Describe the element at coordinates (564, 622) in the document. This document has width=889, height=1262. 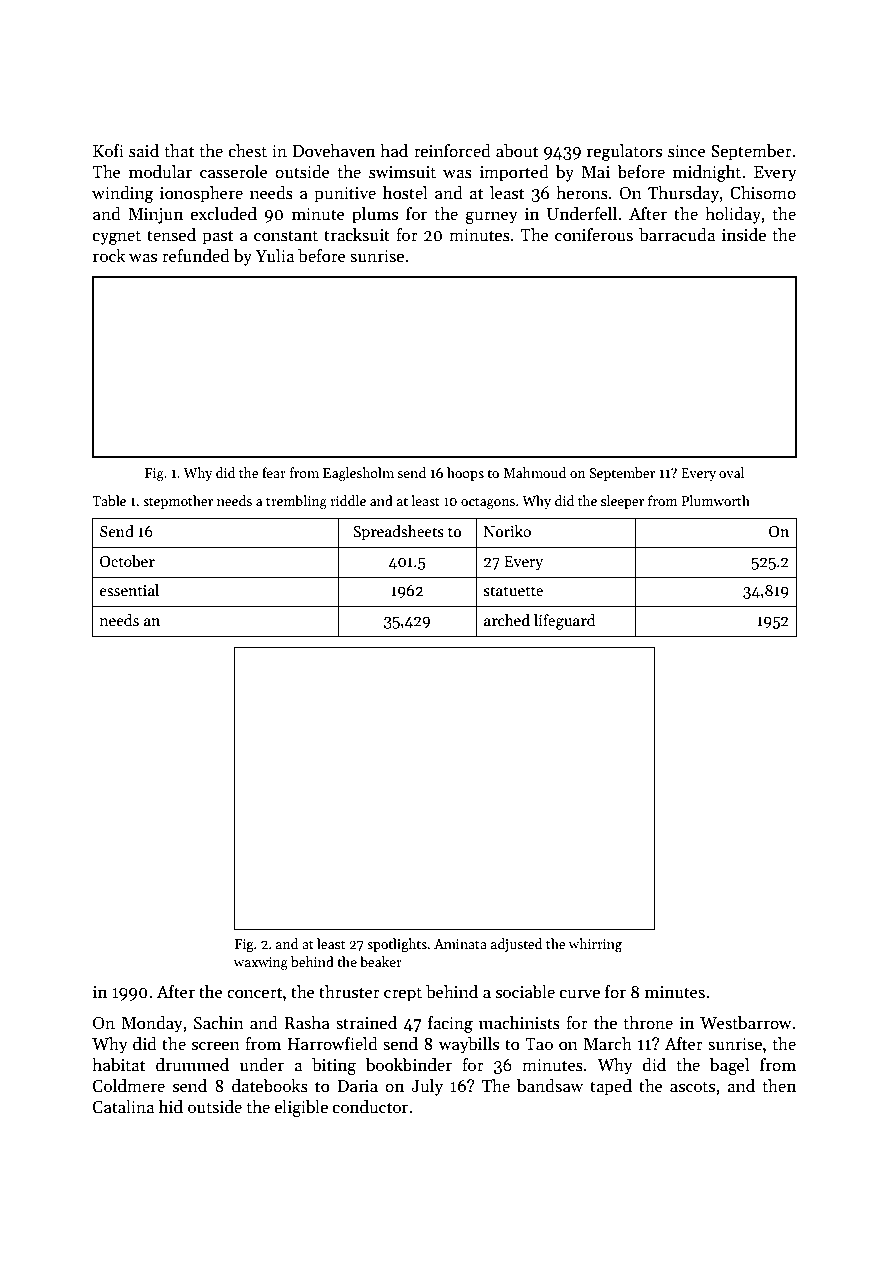
I see `lifeguard` at that location.
